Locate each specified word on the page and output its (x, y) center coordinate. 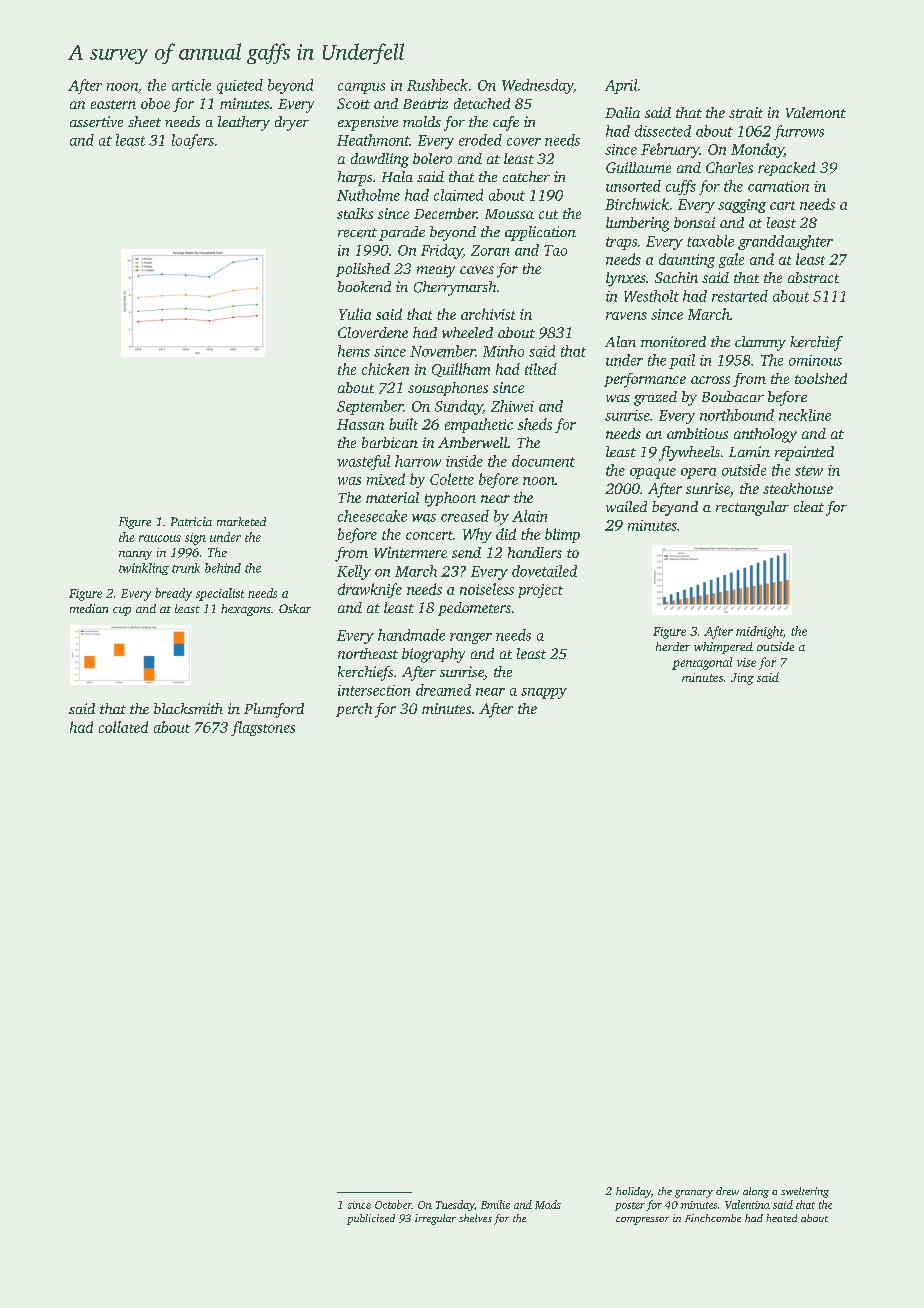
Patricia (191, 521)
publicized (371, 1219)
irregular (435, 1219)
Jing (742, 679)
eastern (113, 104)
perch (354, 710)
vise (746, 662)
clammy (760, 343)
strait (746, 112)
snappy (544, 693)
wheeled (467, 332)
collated (123, 727)
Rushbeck (437, 85)
